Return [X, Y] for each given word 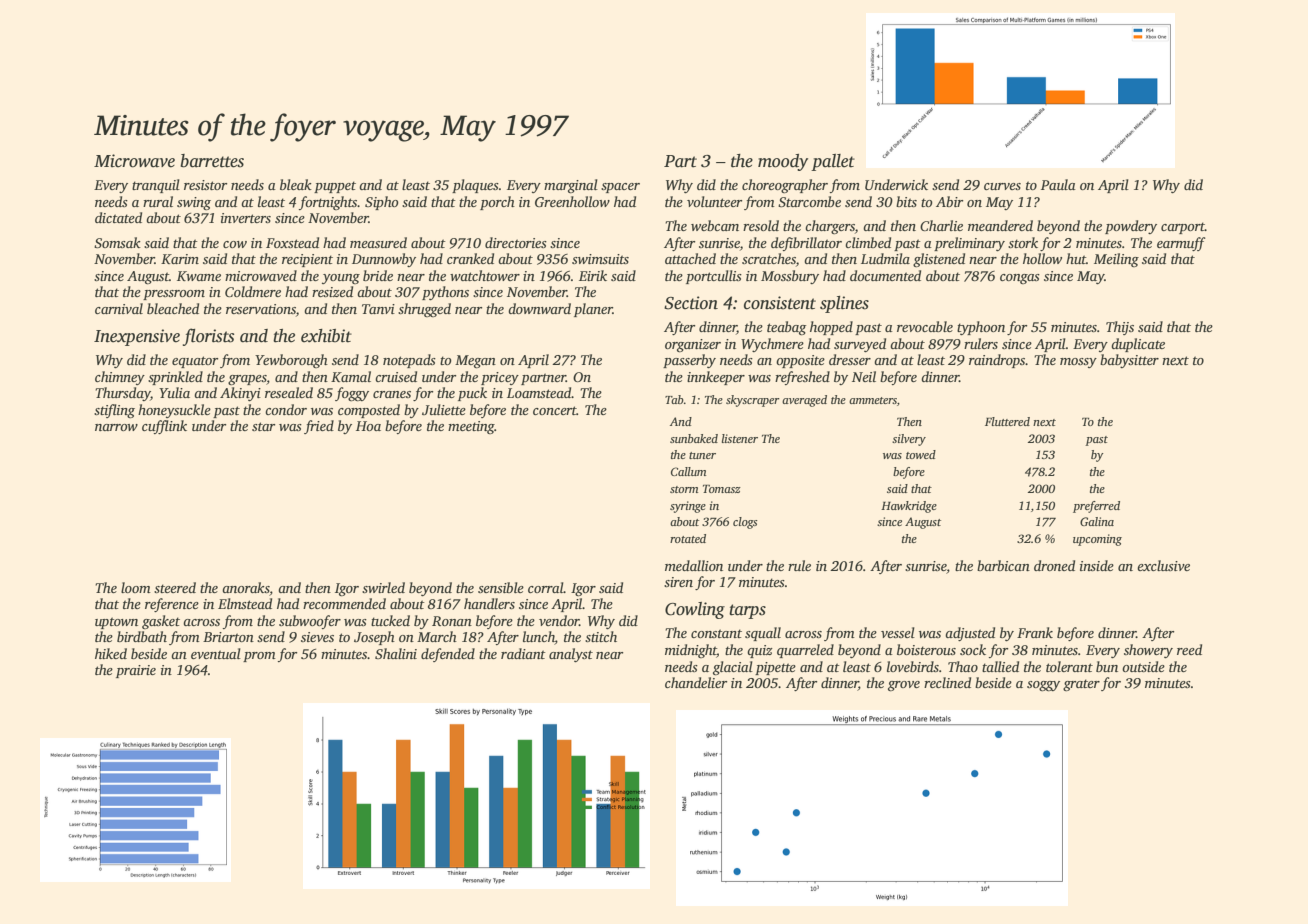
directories [516, 242]
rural [158, 201]
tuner [702, 455]
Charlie [941, 225]
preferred [1096, 507]
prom [259, 657]
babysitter [1129, 361]
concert [555, 410]
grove [904, 686]
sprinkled [175, 378]
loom [136, 587]
